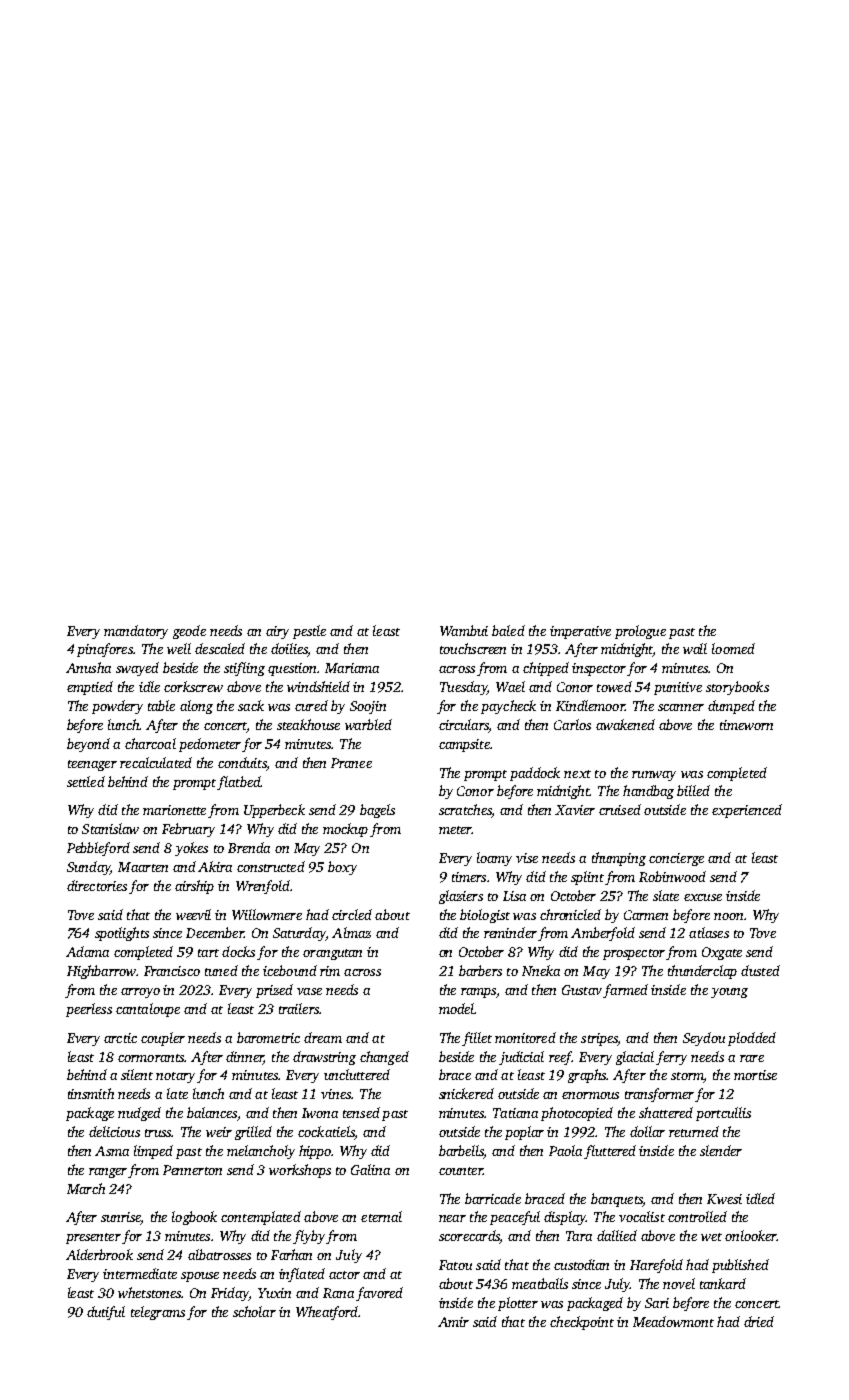 This screenshot has width=849, height=1400. Describe the element at coordinates (342, 868) in the screenshot. I see `boxy` at that location.
